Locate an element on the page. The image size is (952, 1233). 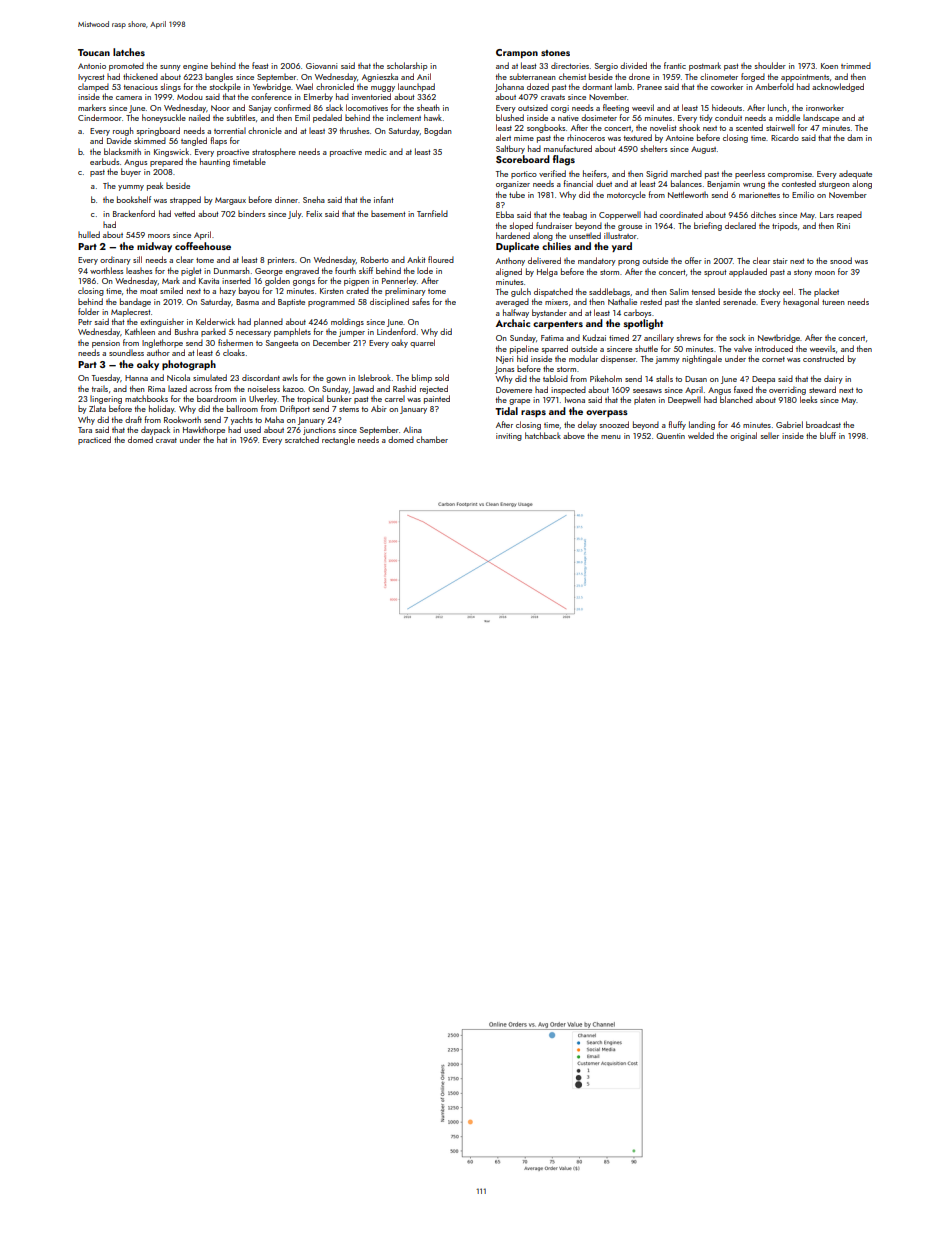
Rini is located at coordinates (843, 226).
